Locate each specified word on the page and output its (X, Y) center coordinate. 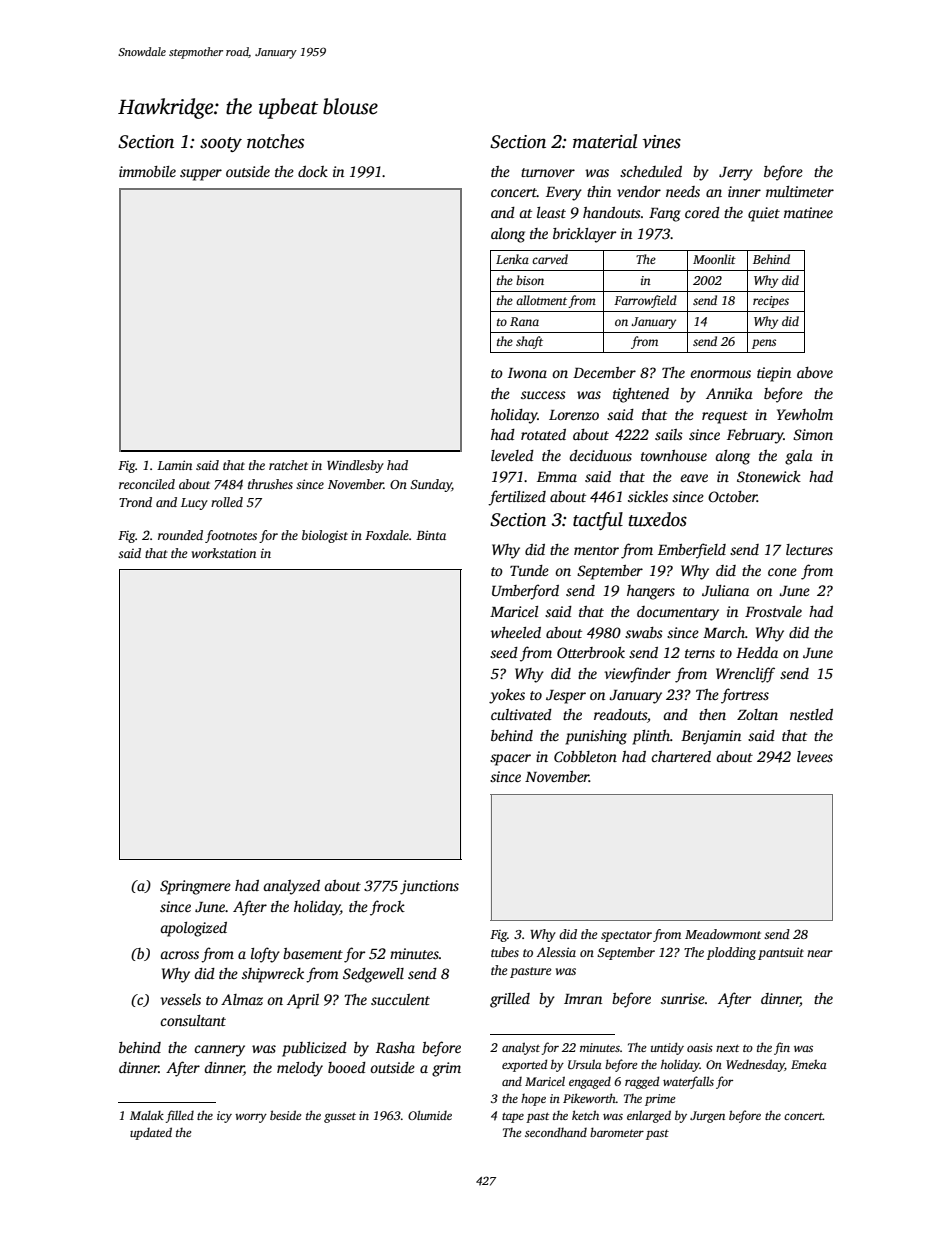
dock (313, 171)
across (179, 955)
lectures (809, 549)
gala (799, 457)
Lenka (512, 259)
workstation (224, 553)
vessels (180, 999)
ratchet (288, 465)
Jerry (736, 174)
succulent (400, 999)
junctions (429, 887)
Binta (431, 535)
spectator (626, 936)
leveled (512, 455)
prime (660, 1100)
